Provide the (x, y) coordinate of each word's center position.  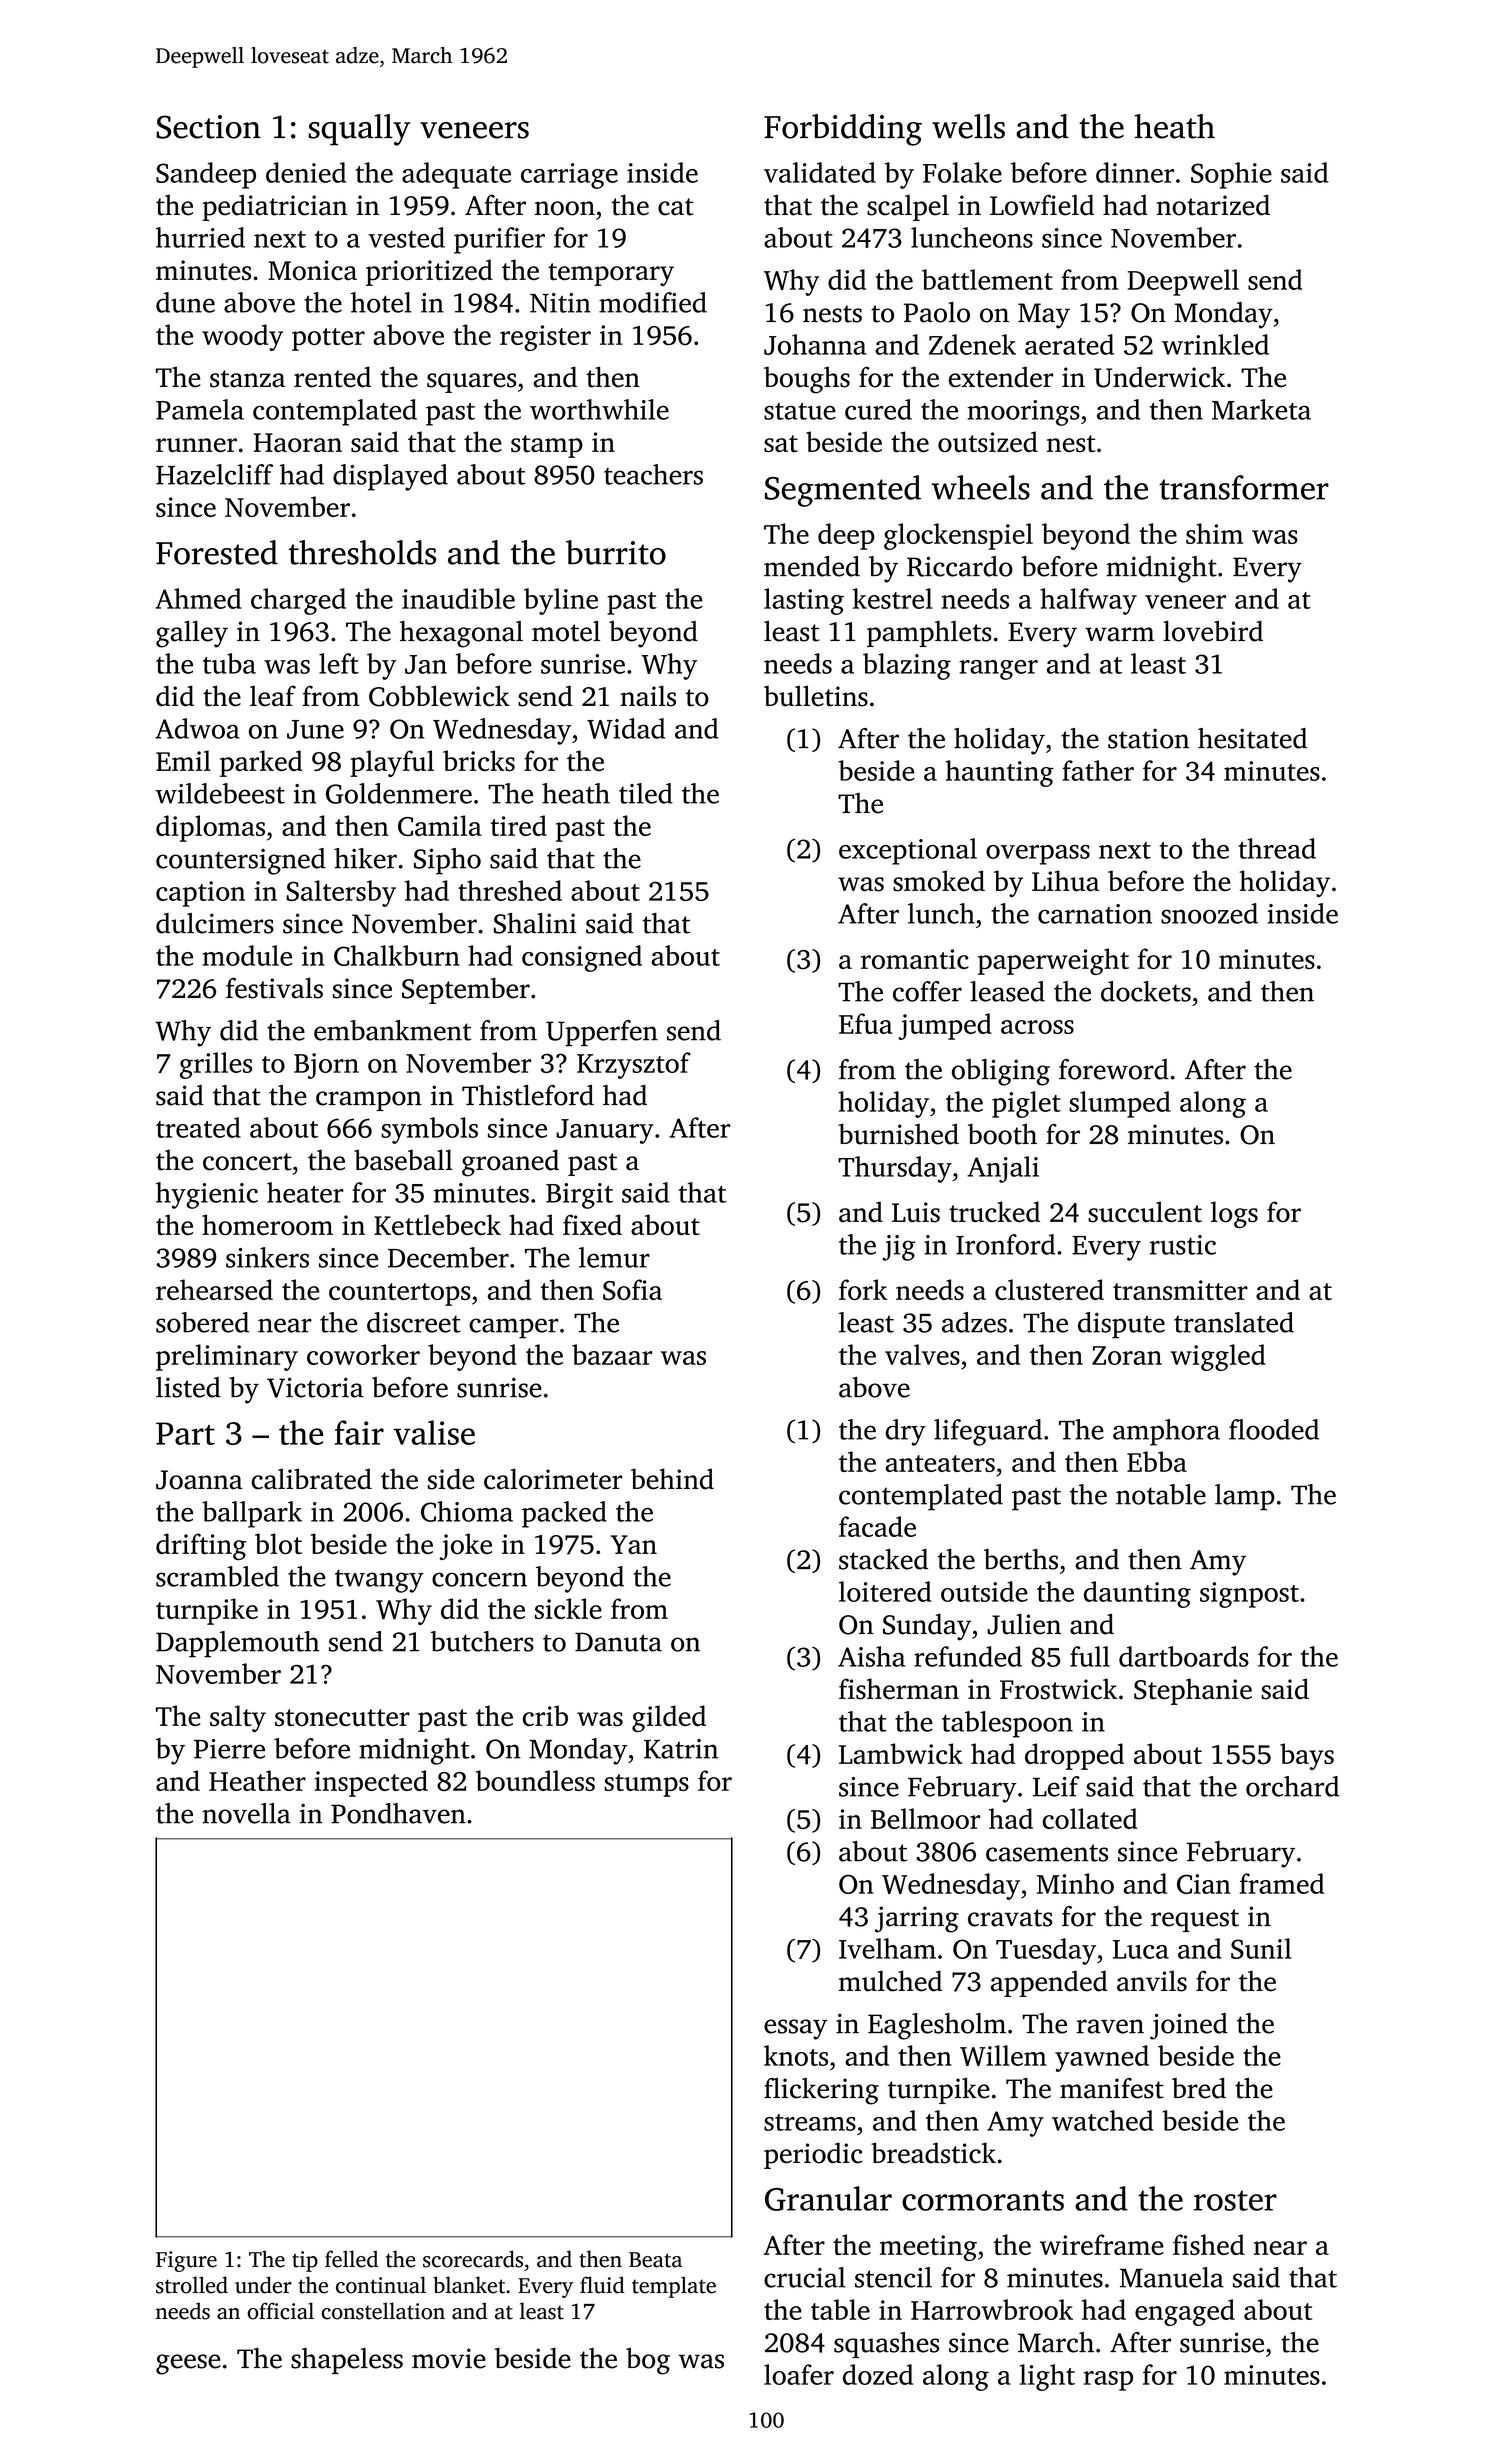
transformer (1244, 487)
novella (246, 1813)
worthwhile (599, 409)
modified (653, 302)
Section (208, 127)
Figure (186, 2261)
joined (1189, 2026)
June (315, 729)
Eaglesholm (937, 2026)
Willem (1003, 2055)
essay (795, 2029)
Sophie (1231, 175)
